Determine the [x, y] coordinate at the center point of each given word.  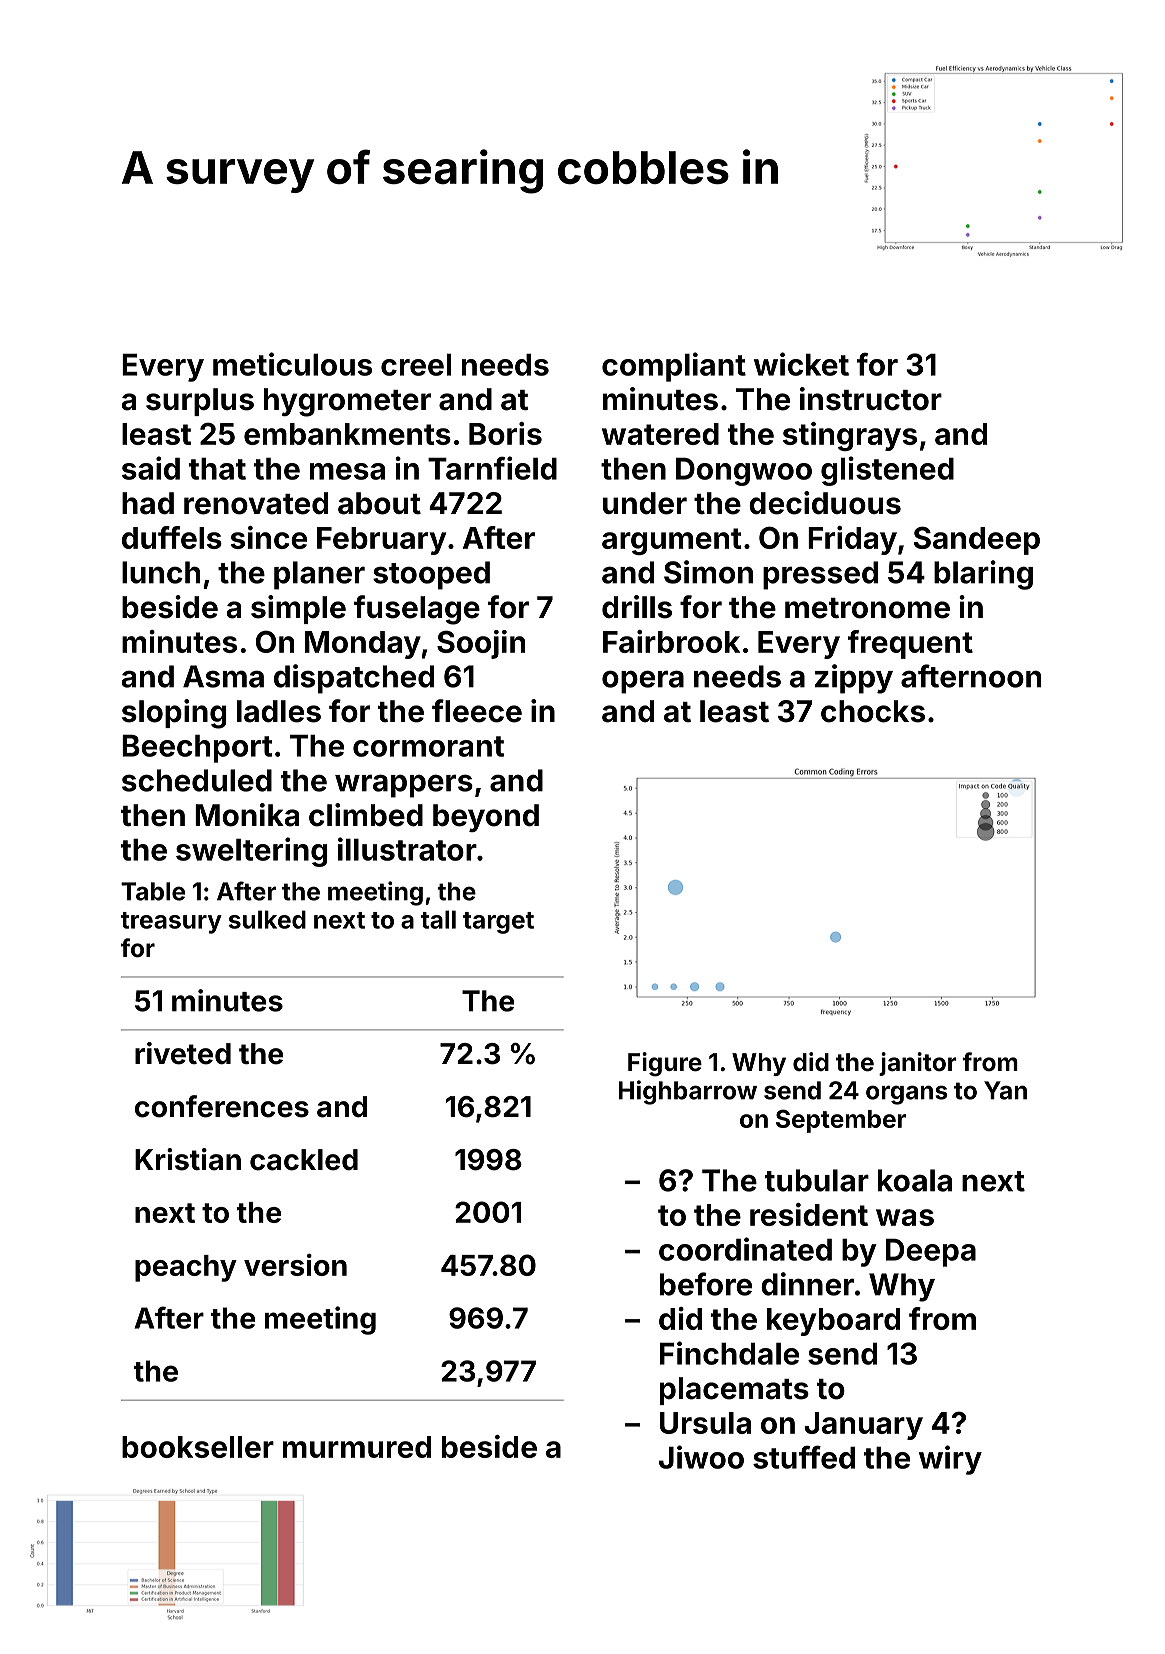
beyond [486, 818]
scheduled [197, 780]
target [498, 923]
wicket [801, 364]
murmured [357, 1447]
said [151, 468]
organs [907, 1095]
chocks [873, 711]
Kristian [188, 1159]
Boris [505, 433]
